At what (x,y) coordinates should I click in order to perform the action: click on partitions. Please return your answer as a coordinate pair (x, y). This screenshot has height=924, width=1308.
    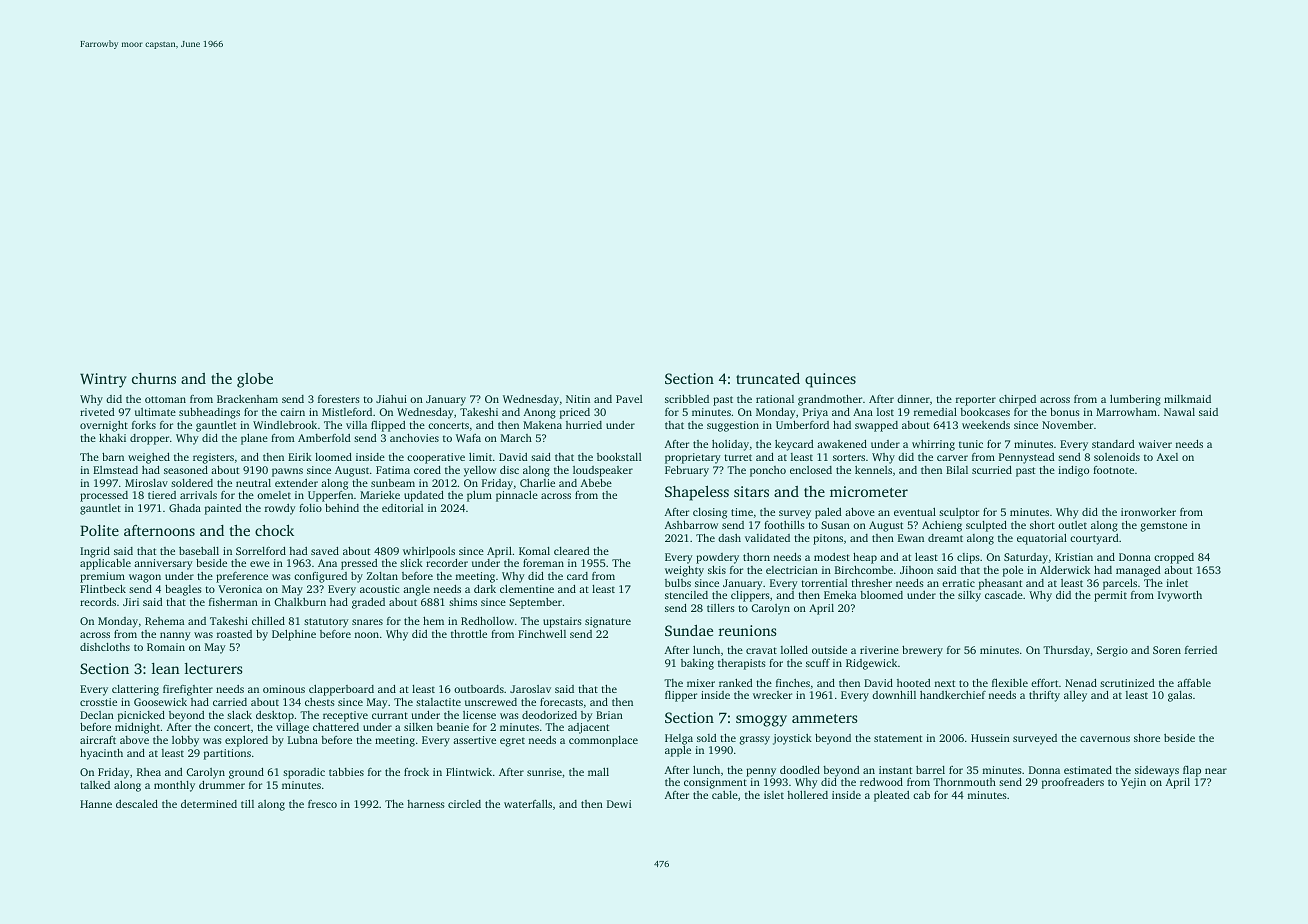
    Looking at the image, I should click on (227, 754).
